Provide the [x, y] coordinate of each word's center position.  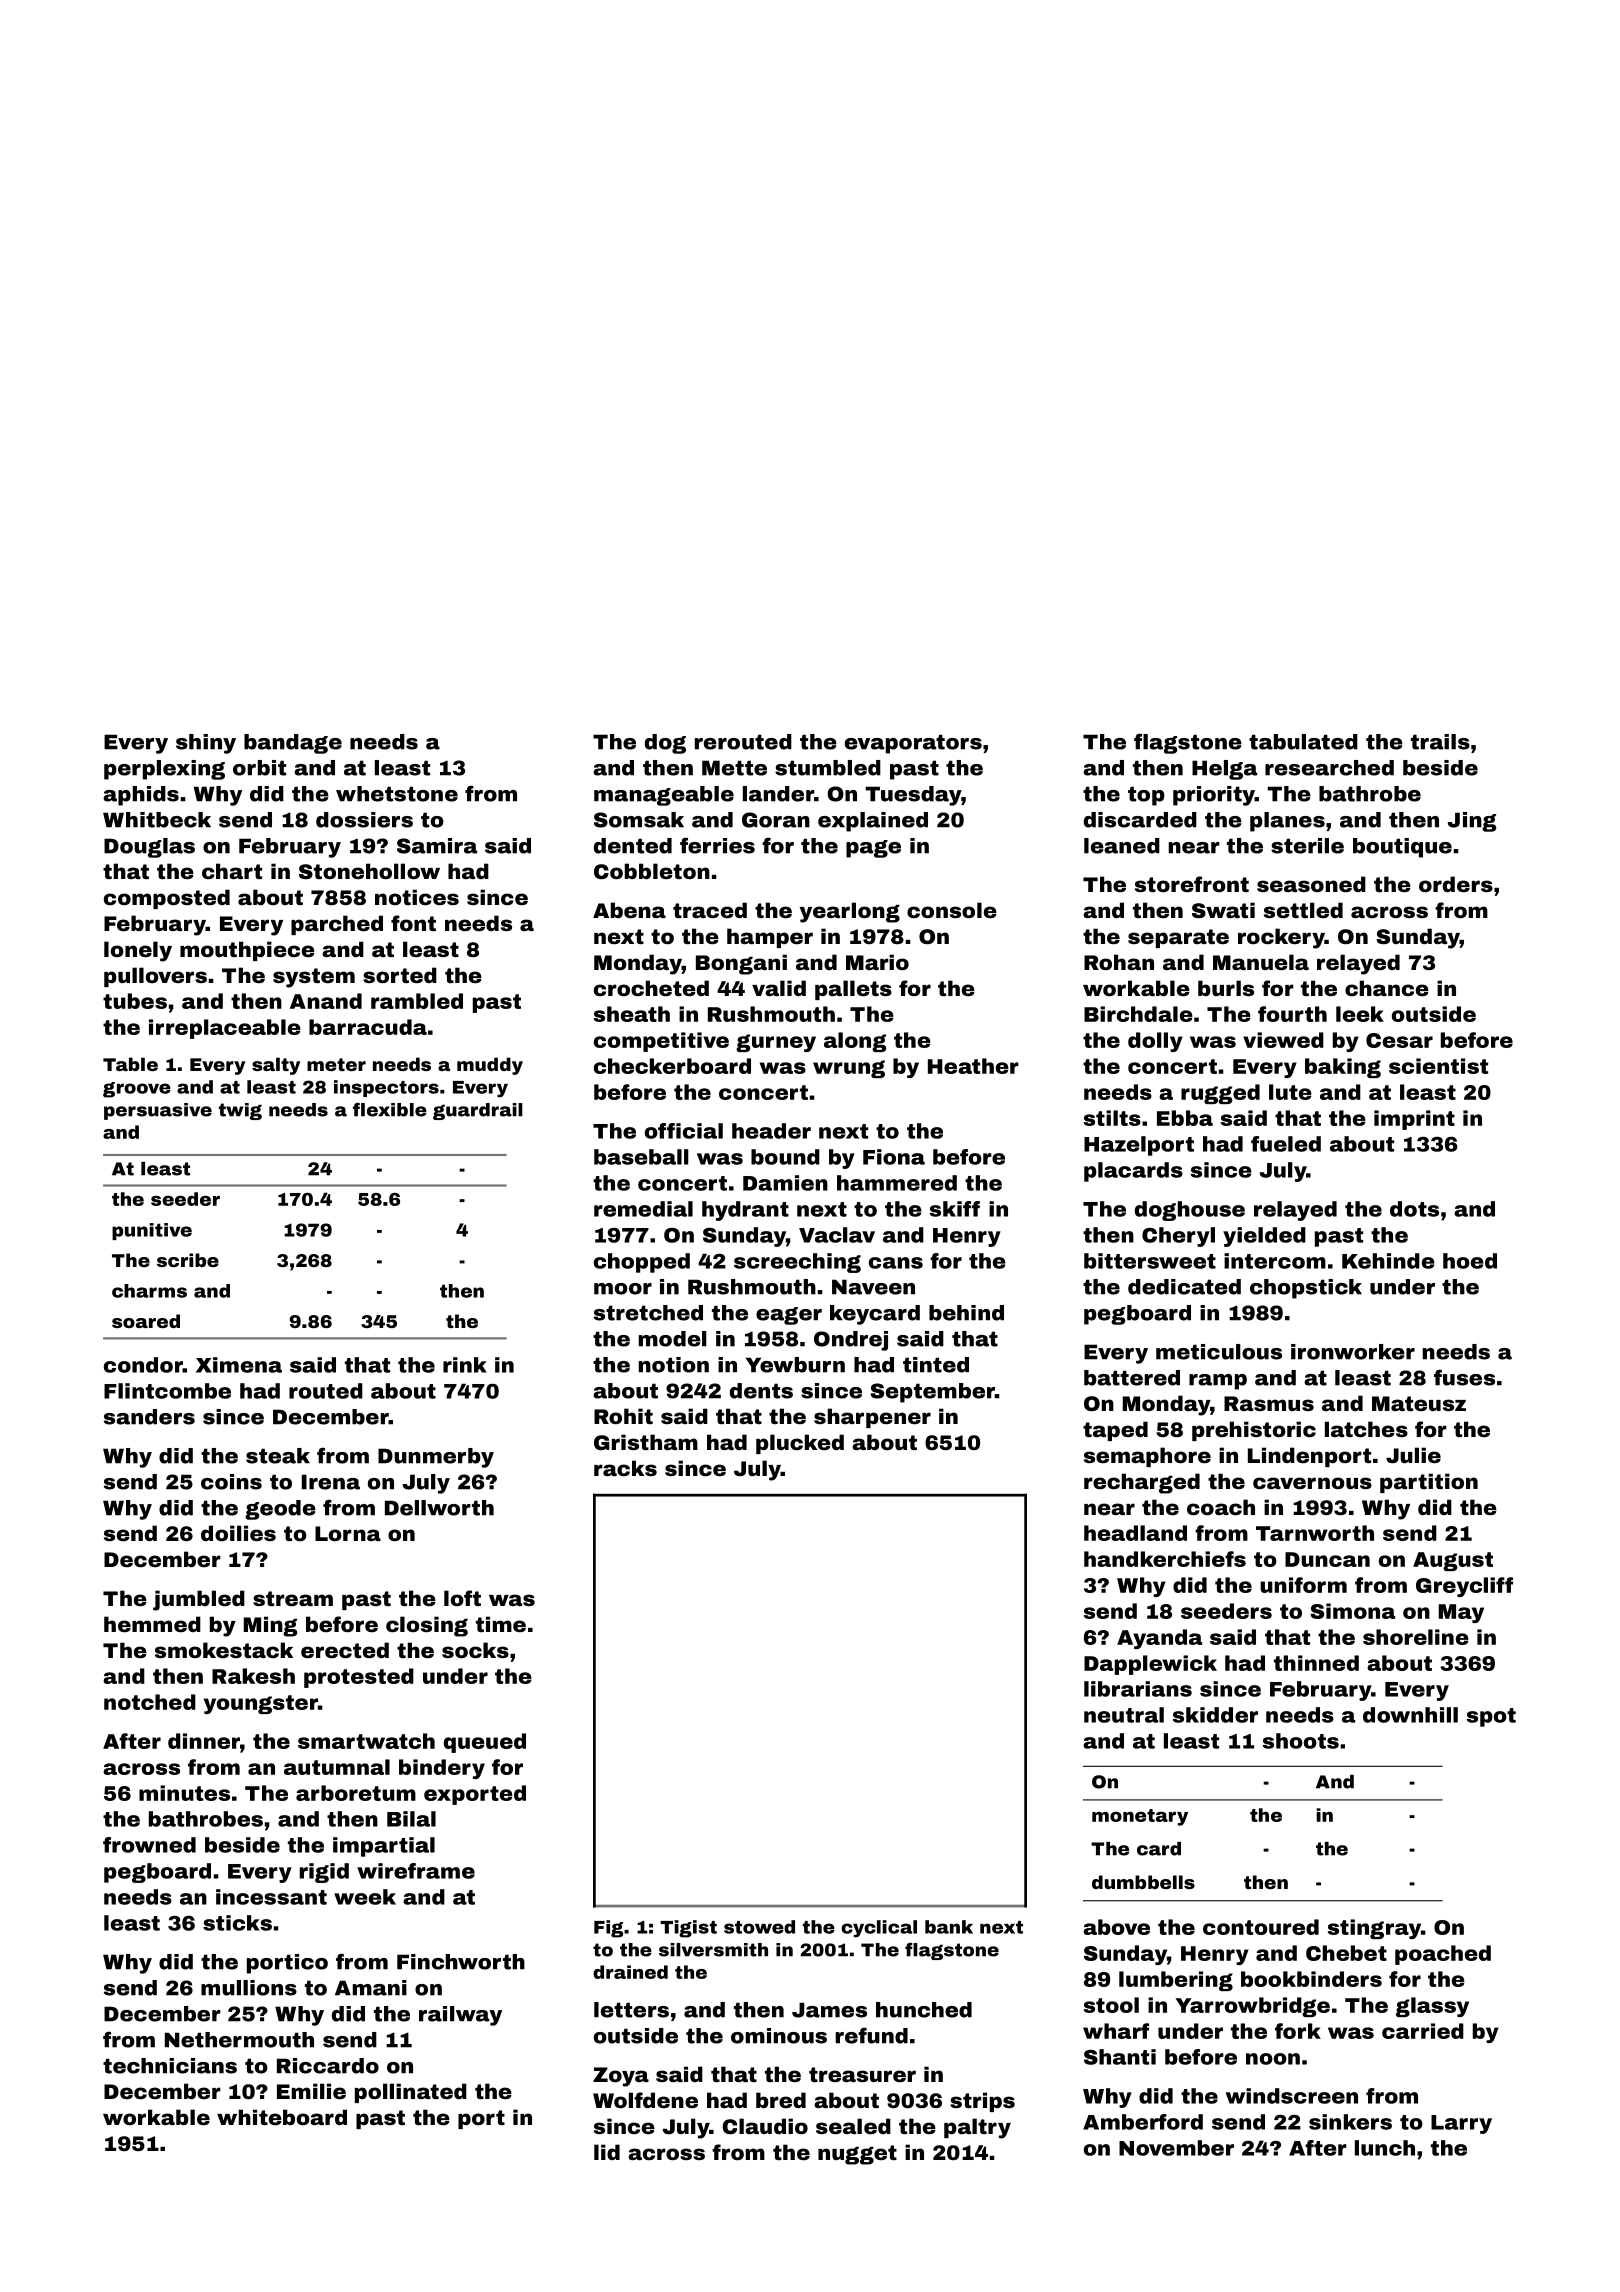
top [1146, 796]
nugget [857, 2155]
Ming [271, 1626]
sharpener [872, 1418]
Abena [629, 910]
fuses [1464, 1377]
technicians [170, 2066]
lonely [138, 951]
